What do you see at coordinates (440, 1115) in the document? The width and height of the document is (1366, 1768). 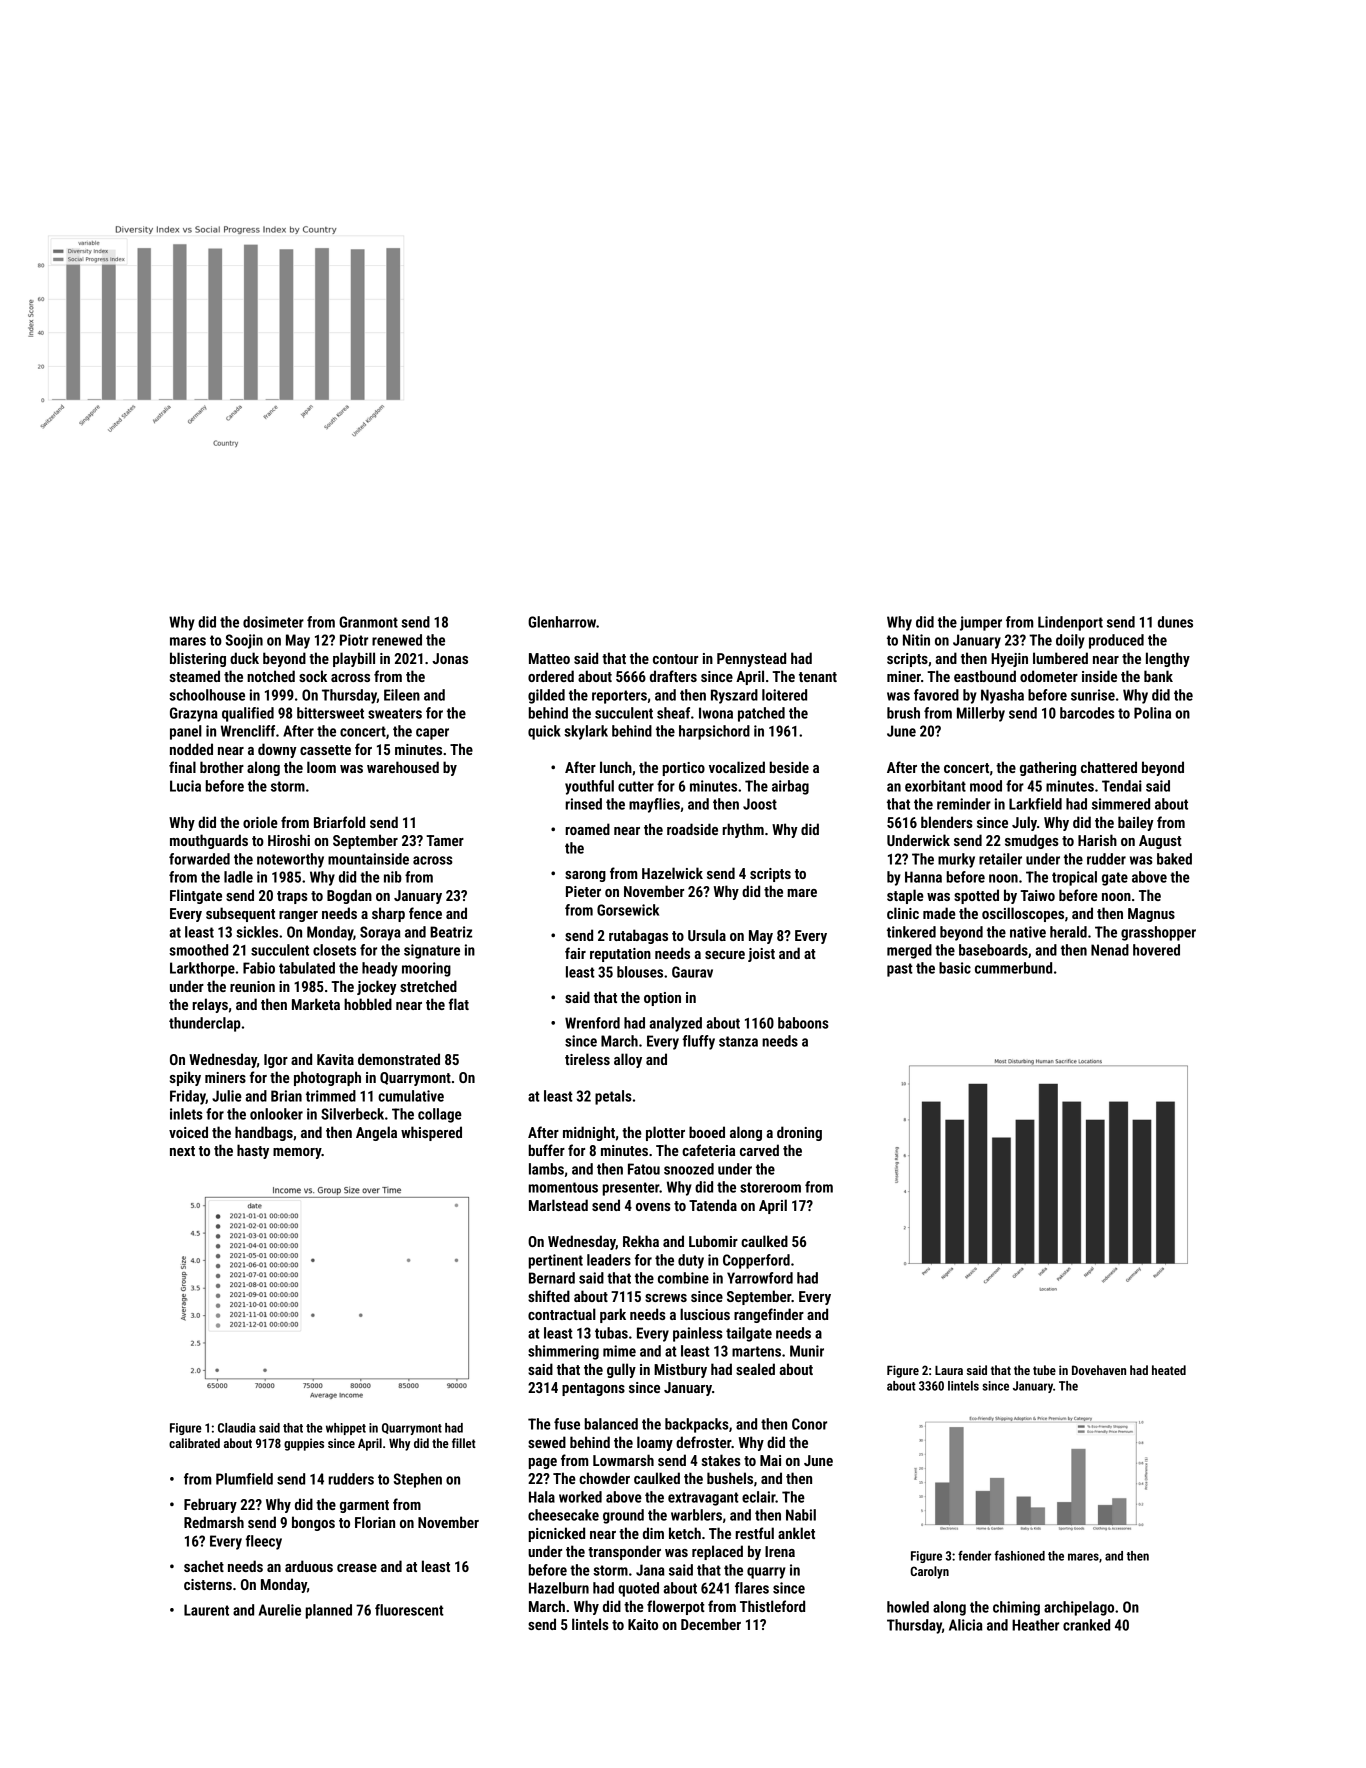 I see `collage` at bounding box center [440, 1115].
